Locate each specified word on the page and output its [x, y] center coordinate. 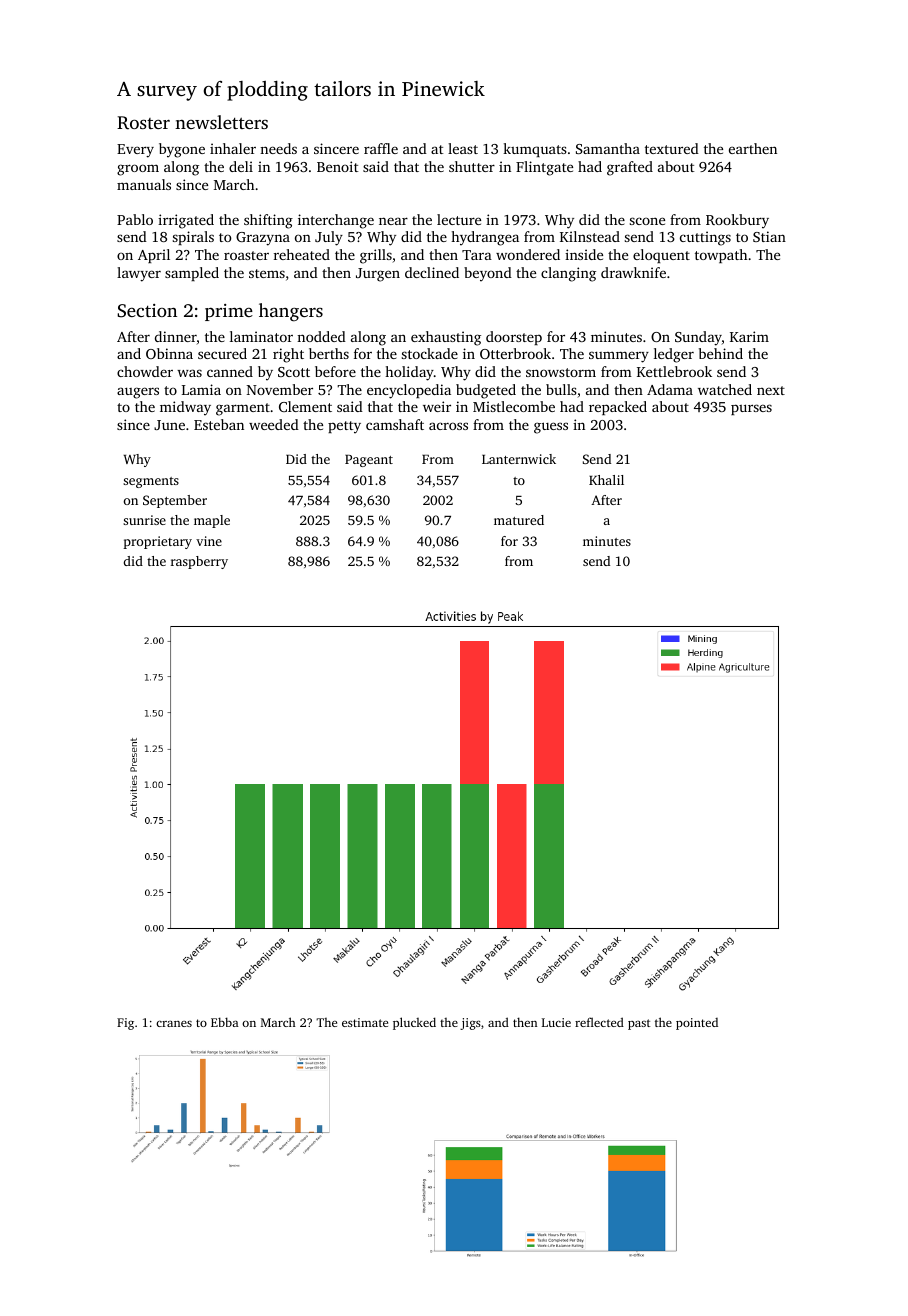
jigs [470, 1024]
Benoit [338, 166]
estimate [365, 1022]
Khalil [606, 480]
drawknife [633, 272]
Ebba [225, 1022]
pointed [697, 1024]
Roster [143, 123]
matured [519, 520]
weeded [274, 424]
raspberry [199, 562]
